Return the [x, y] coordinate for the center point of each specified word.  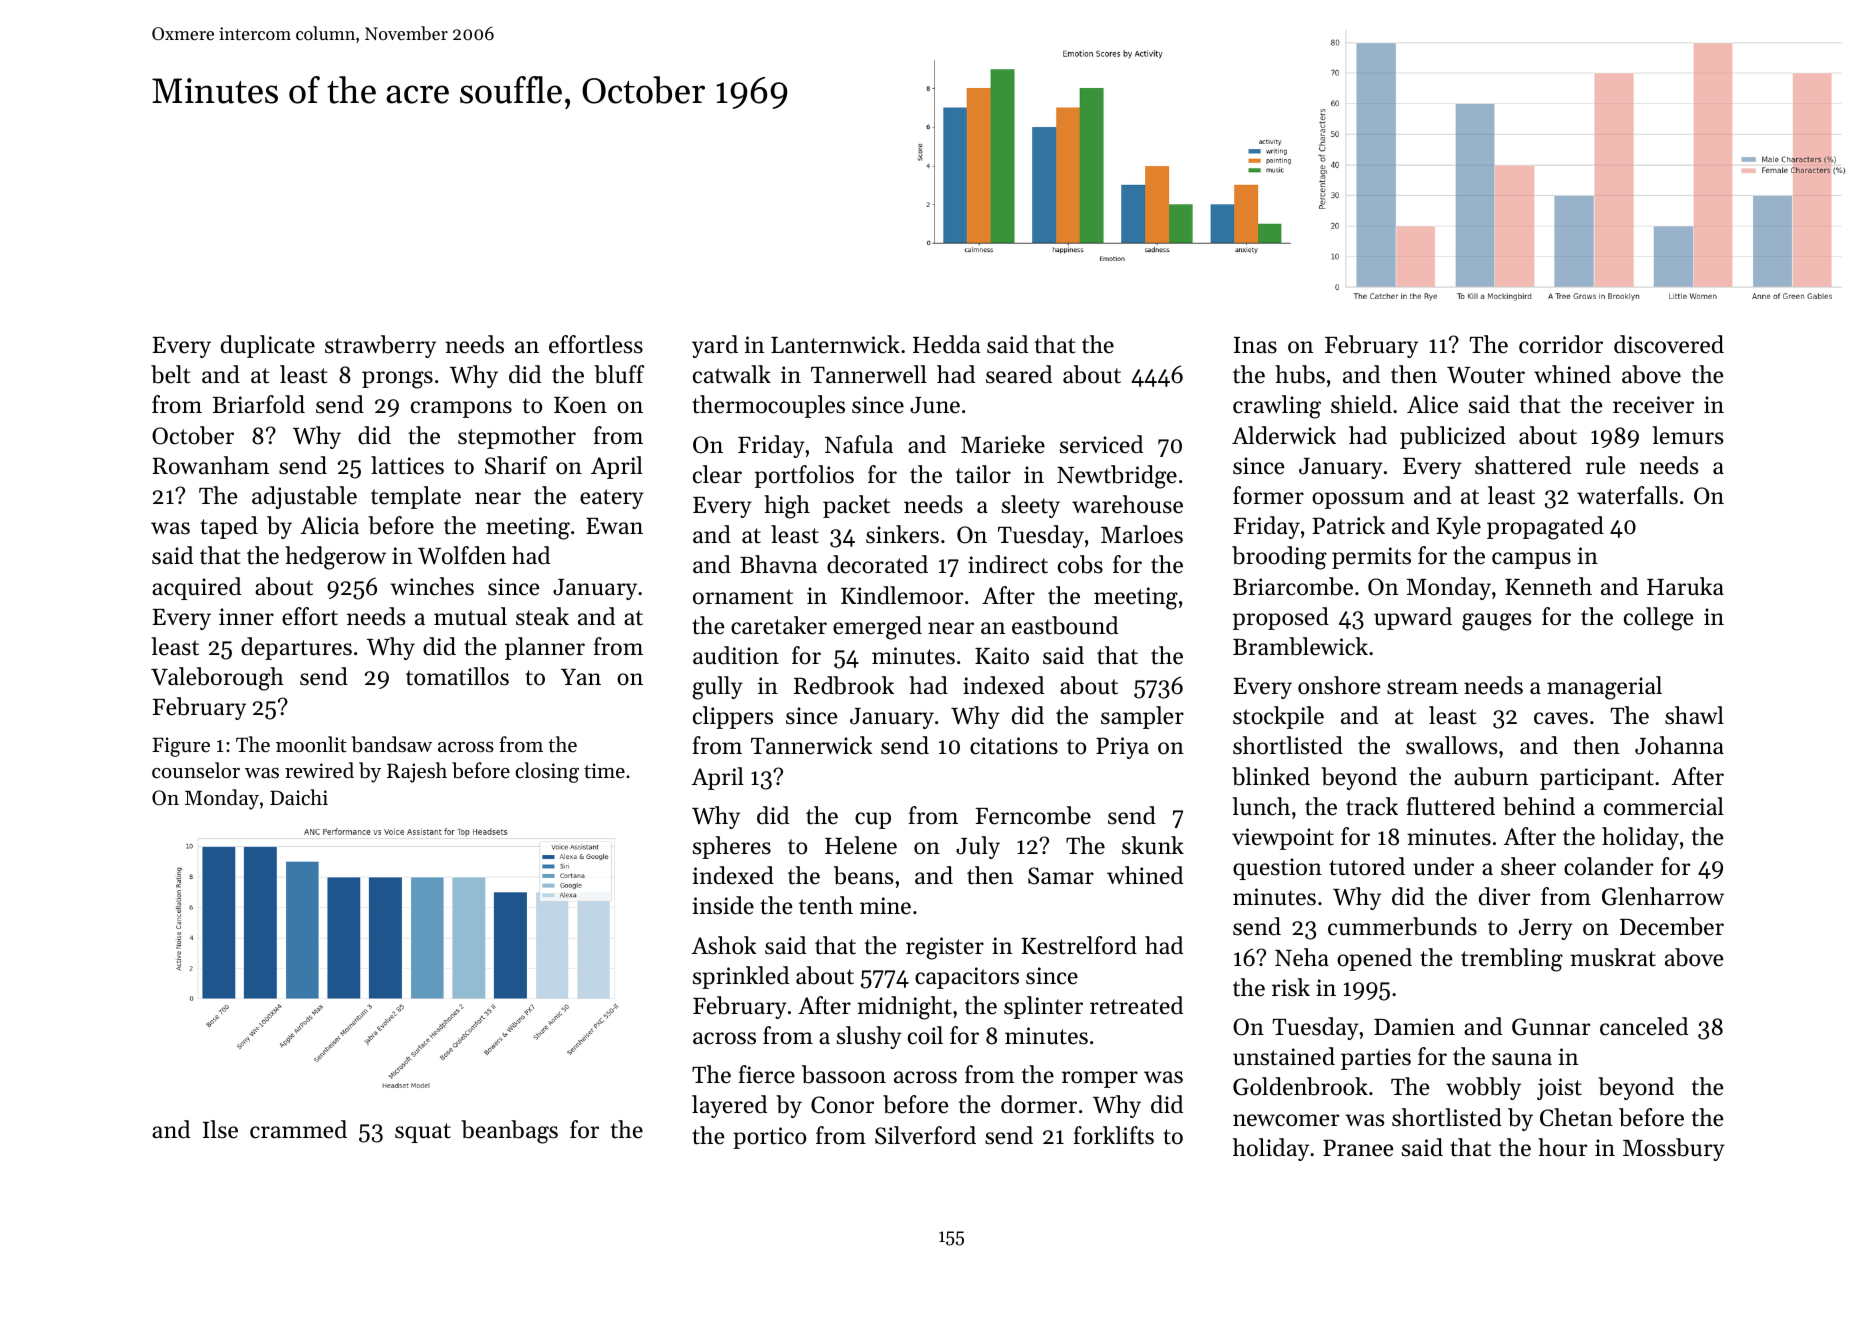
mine [885, 906]
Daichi [299, 797]
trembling [1512, 960]
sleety [1031, 506]
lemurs [1687, 435]
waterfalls [1627, 495]
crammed [298, 1129]
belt [170, 374]
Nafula [859, 444]
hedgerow [335, 558]
